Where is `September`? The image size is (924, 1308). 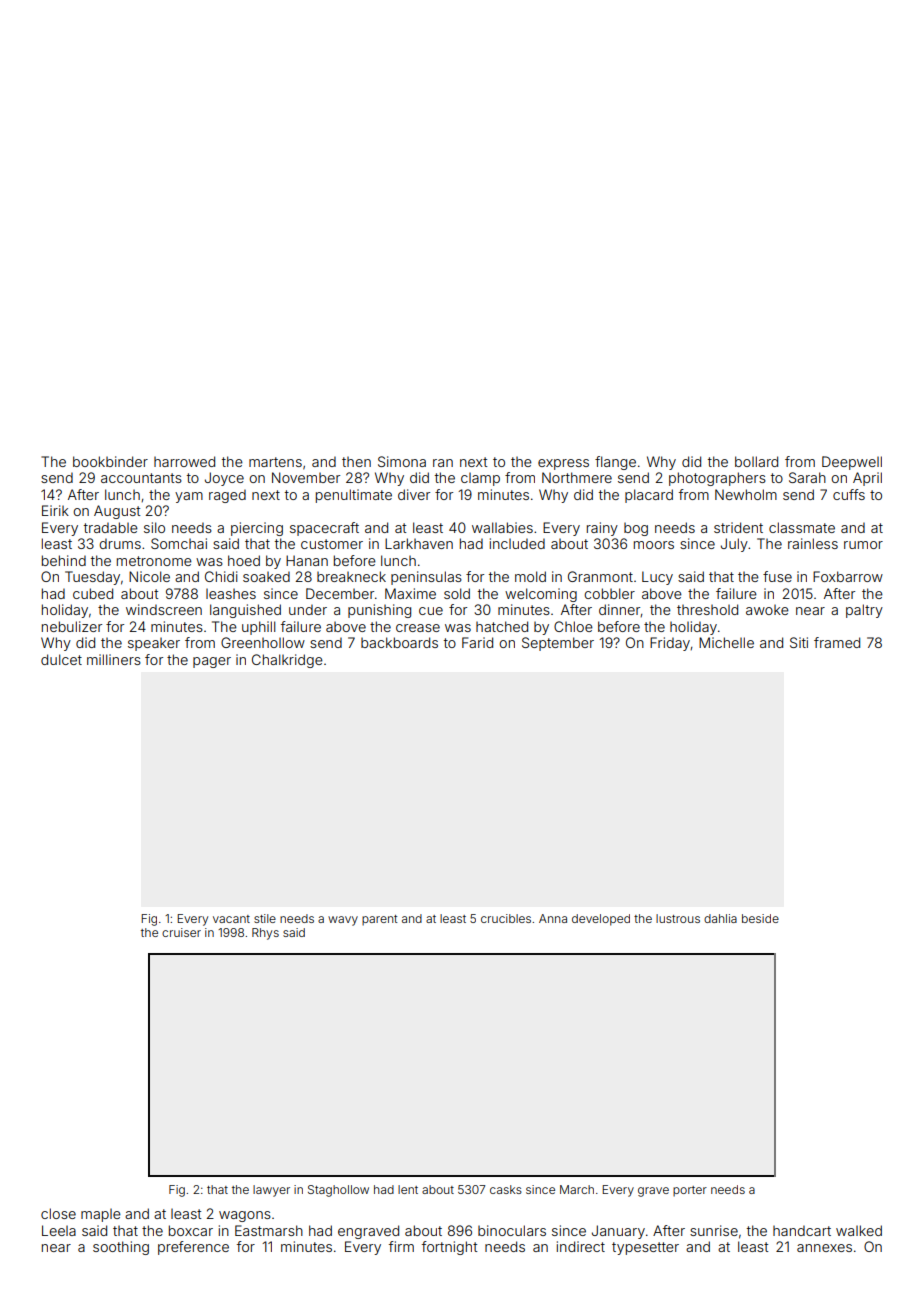
September is located at coordinates (558, 644).
